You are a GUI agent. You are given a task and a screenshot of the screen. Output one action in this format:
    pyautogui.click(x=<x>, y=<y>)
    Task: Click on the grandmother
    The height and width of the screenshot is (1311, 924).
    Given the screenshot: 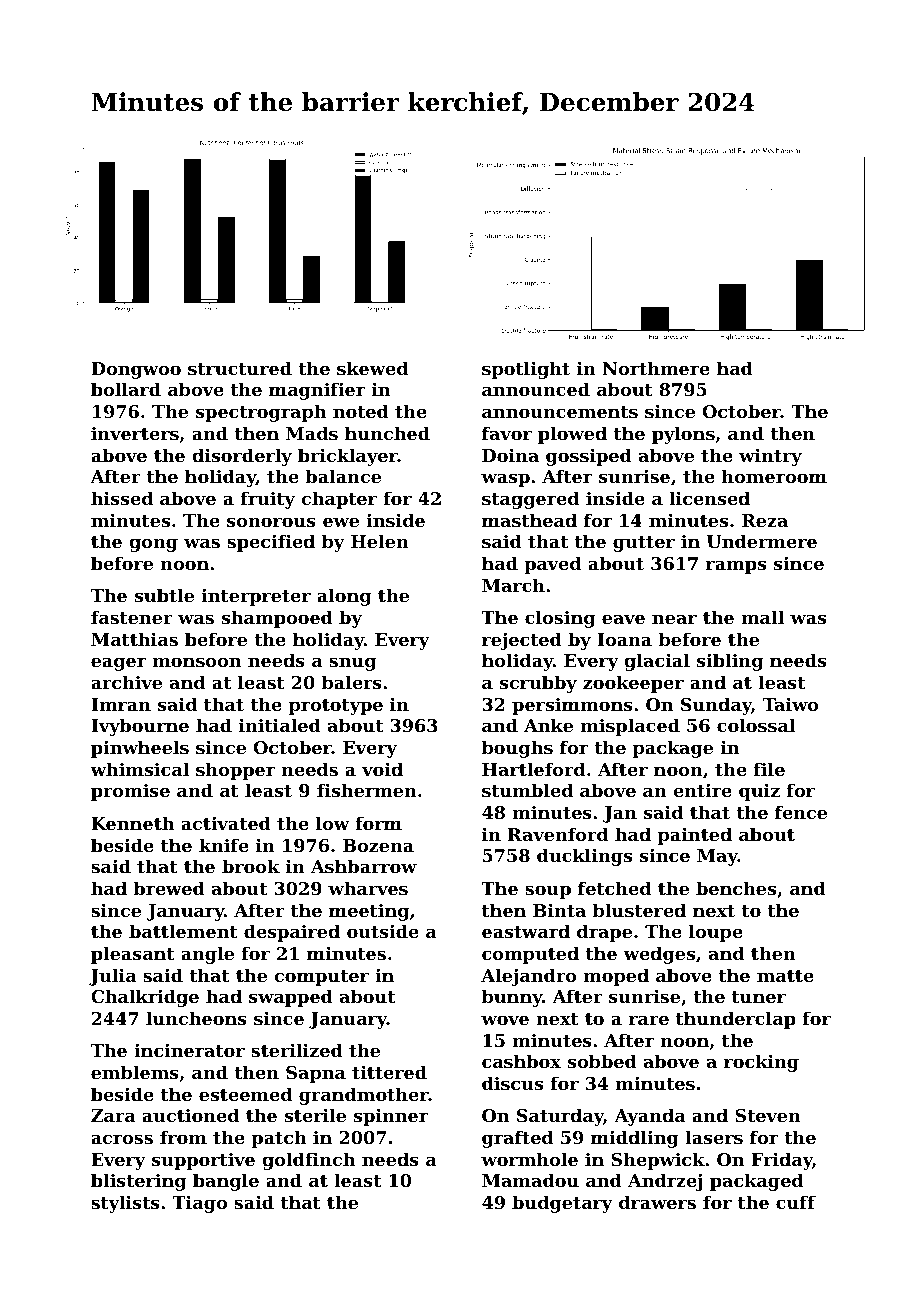 What is the action you would take?
    pyautogui.click(x=364, y=1096)
